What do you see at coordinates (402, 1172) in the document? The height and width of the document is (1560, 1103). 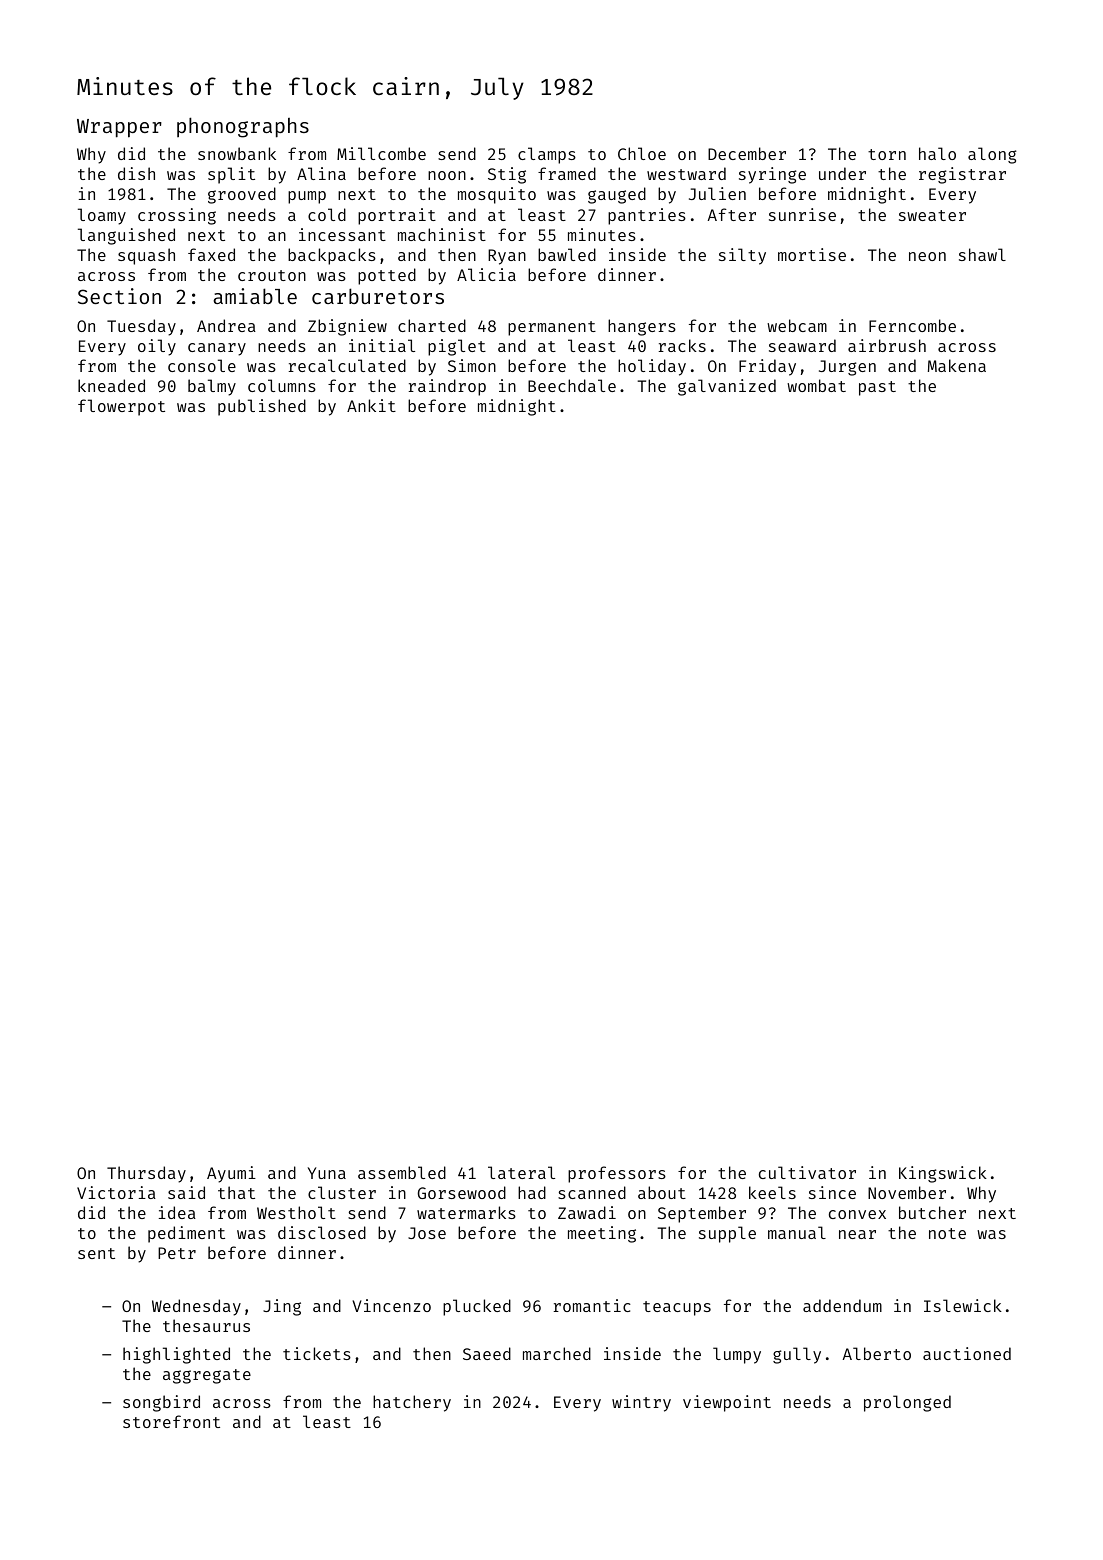 I see `assembled` at bounding box center [402, 1172].
